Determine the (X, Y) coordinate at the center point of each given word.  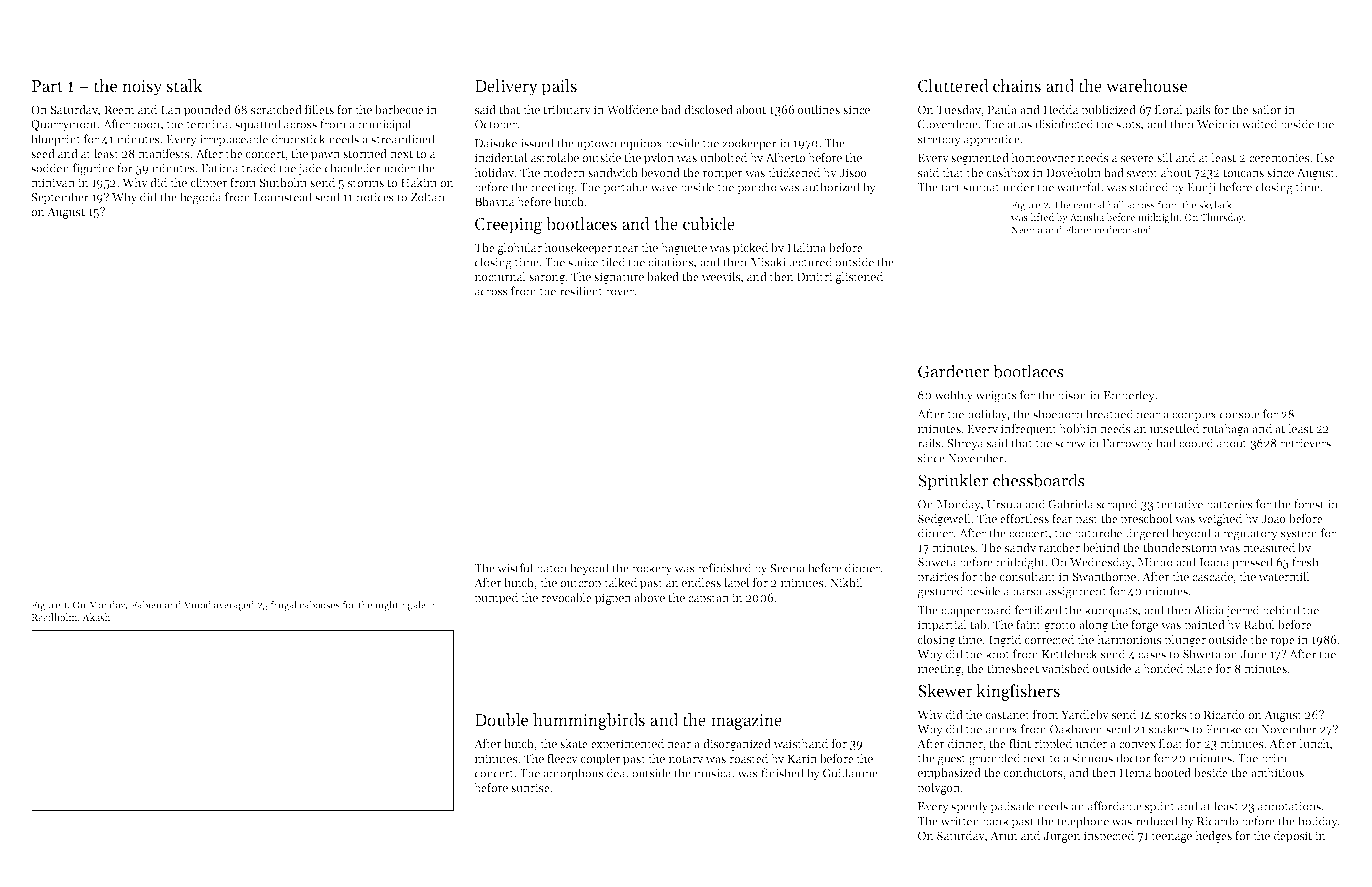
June (1254, 654)
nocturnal (500, 276)
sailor (1267, 109)
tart (950, 188)
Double (501, 720)
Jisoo (853, 172)
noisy (142, 88)
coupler (601, 760)
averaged (234, 605)
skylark (1215, 205)
